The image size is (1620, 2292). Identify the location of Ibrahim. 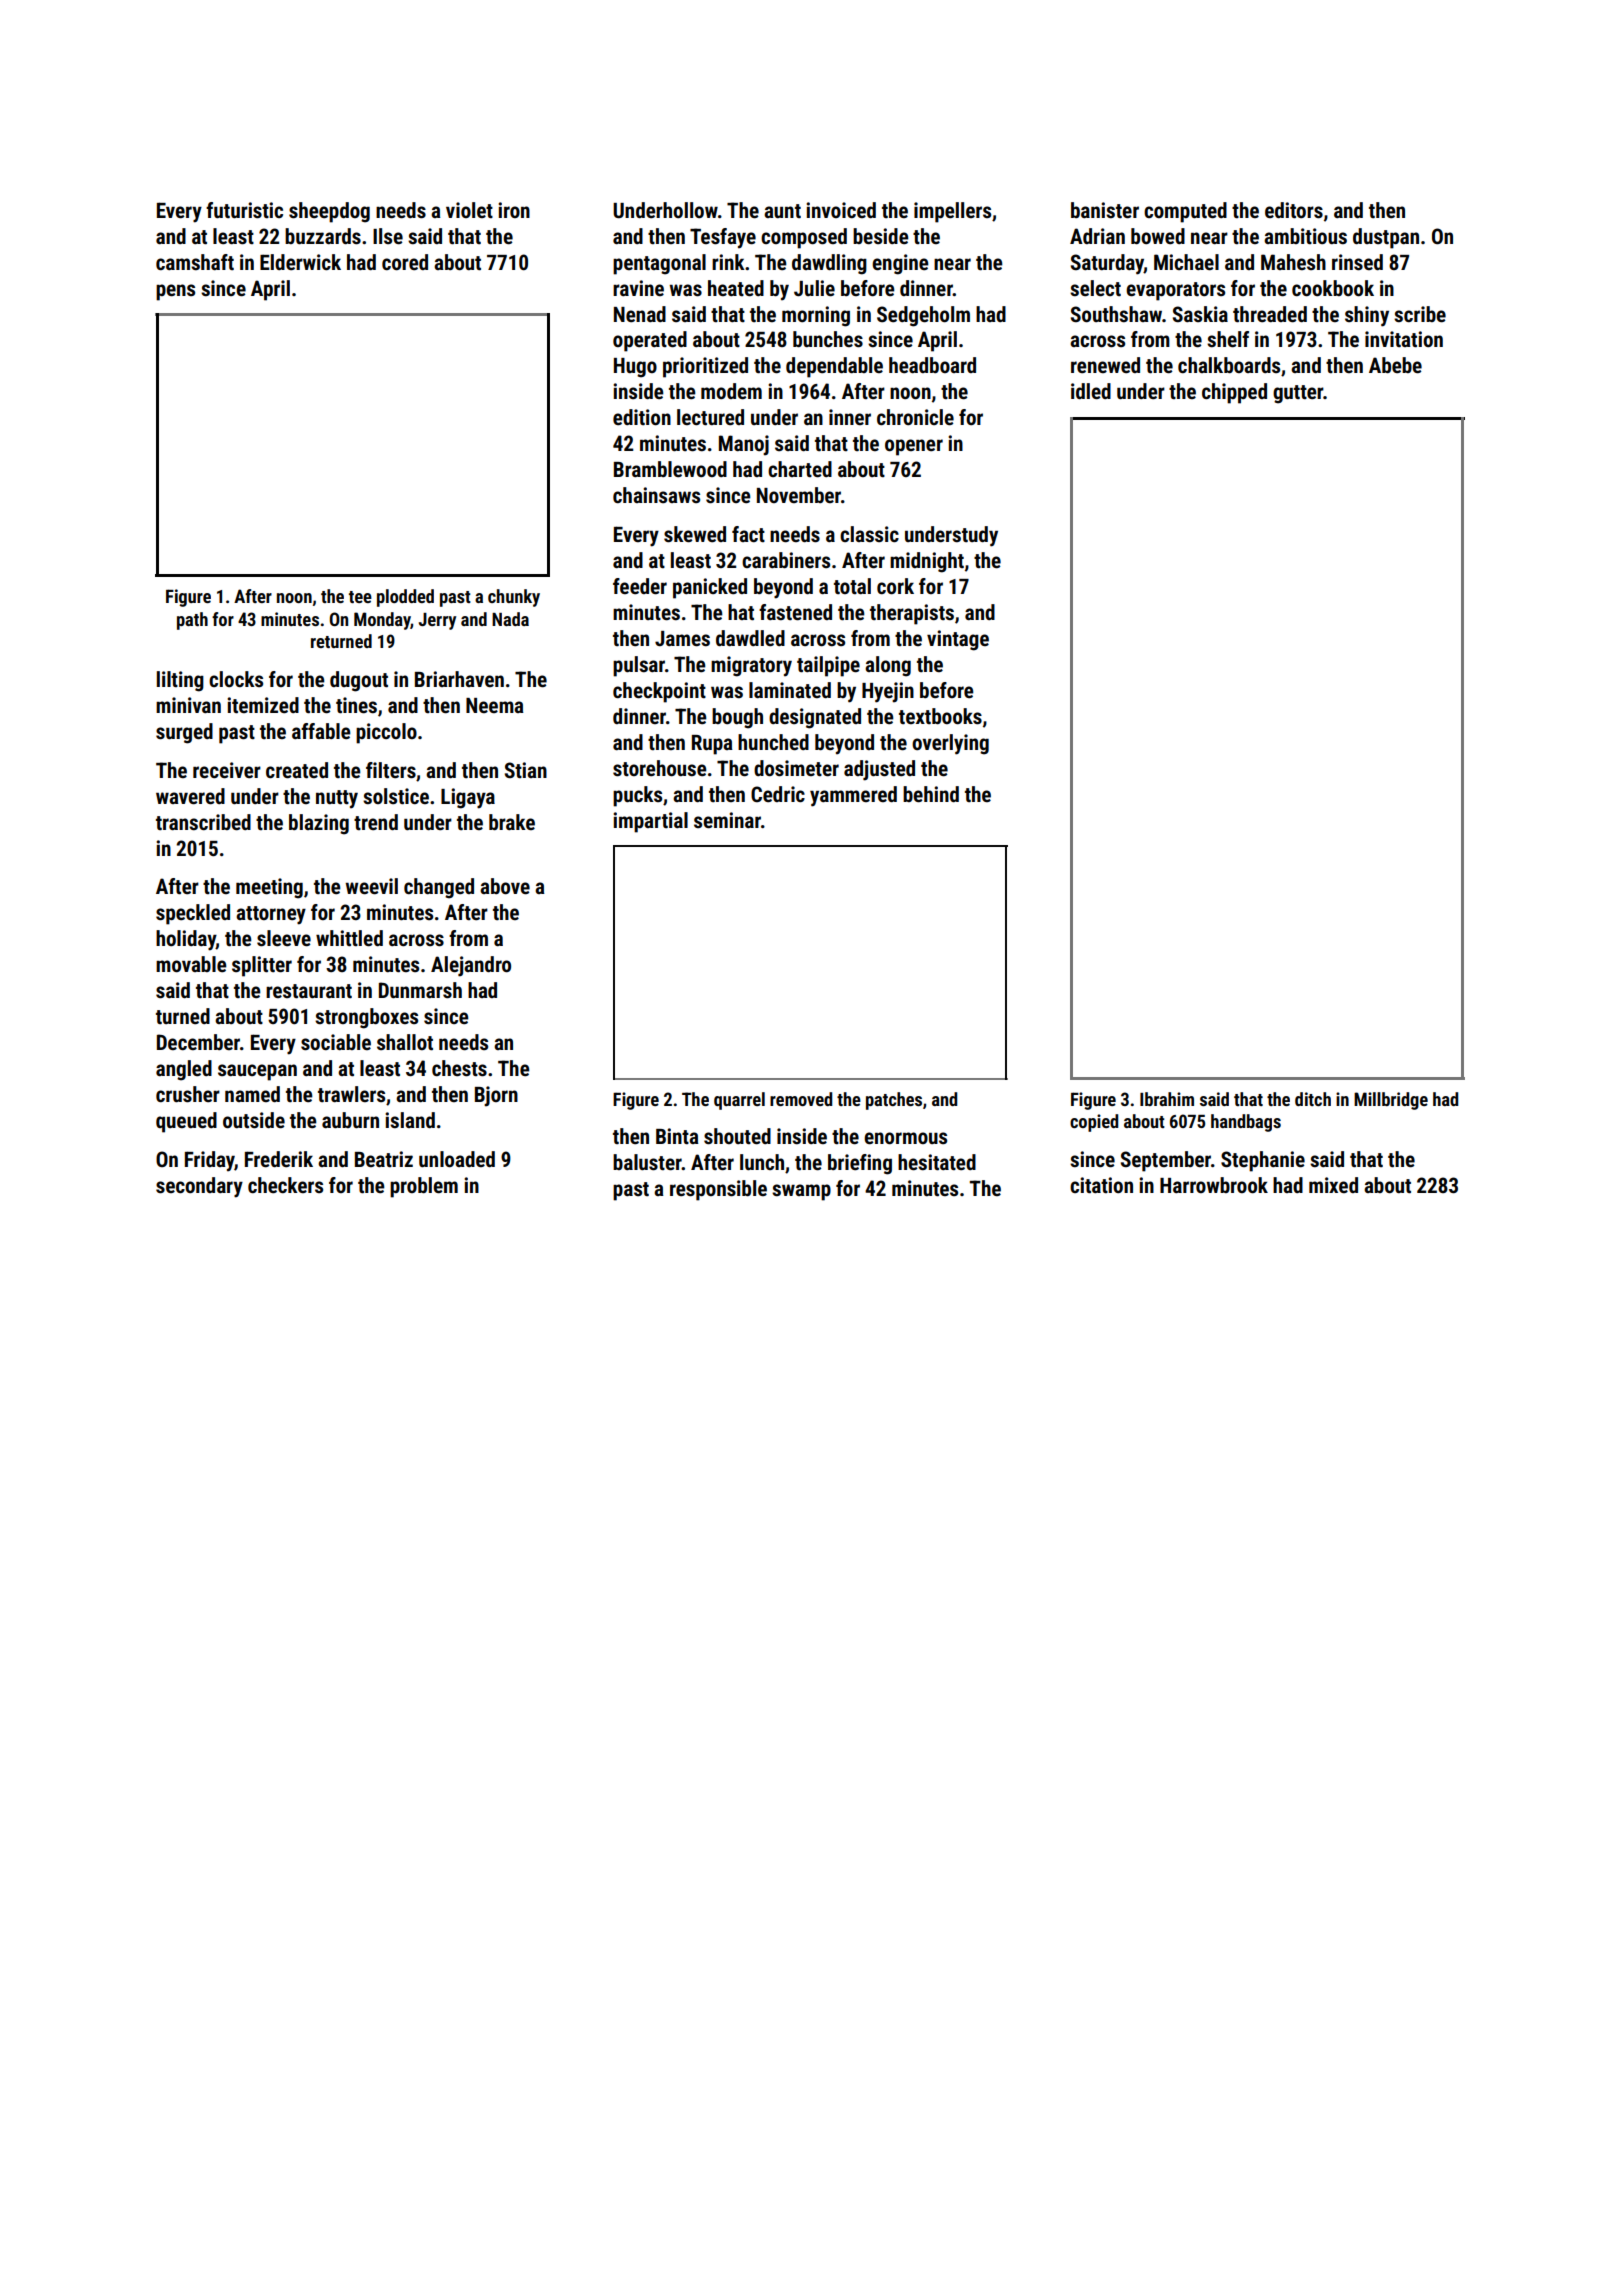
(1167, 1099).
